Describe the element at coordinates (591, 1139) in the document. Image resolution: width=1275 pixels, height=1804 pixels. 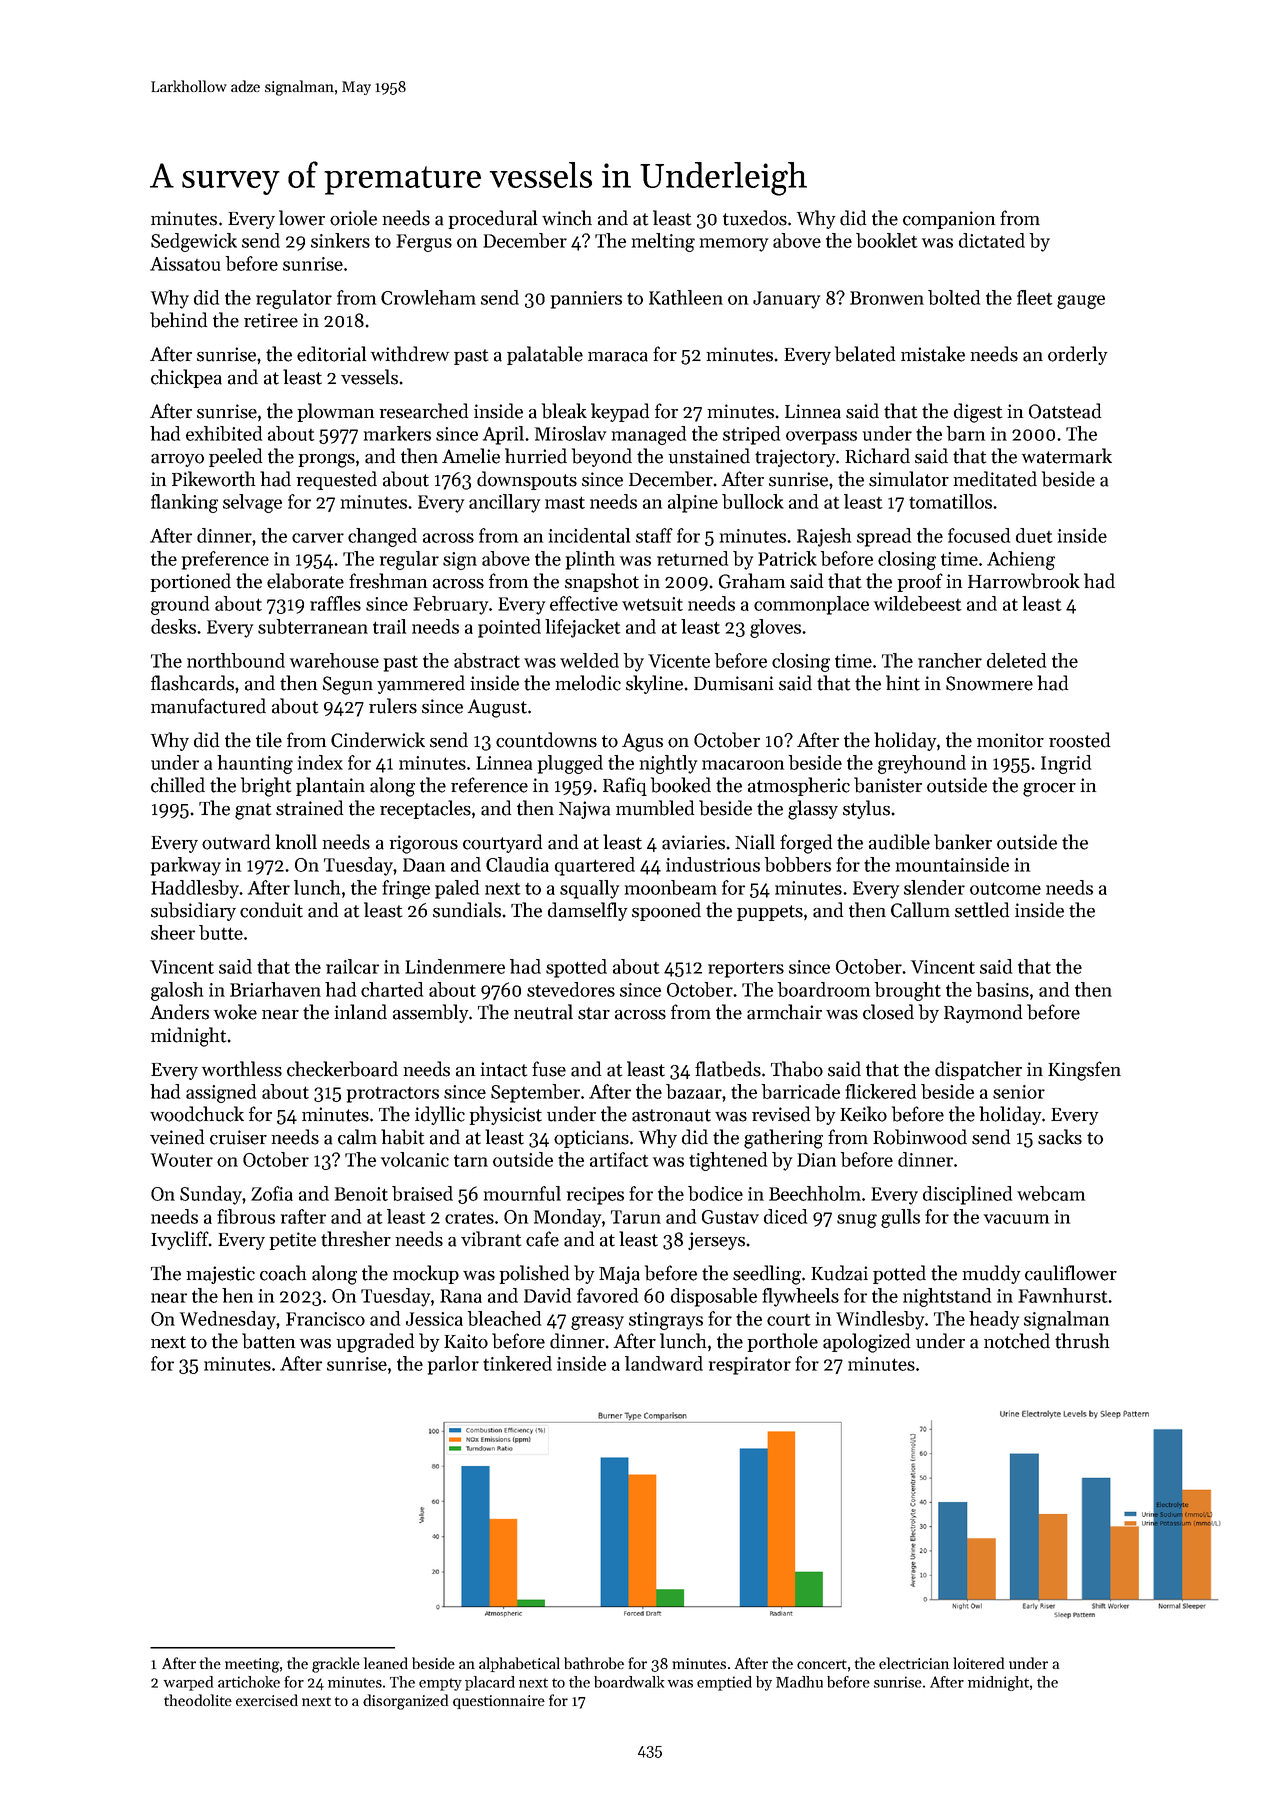
I see `opticians` at that location.
